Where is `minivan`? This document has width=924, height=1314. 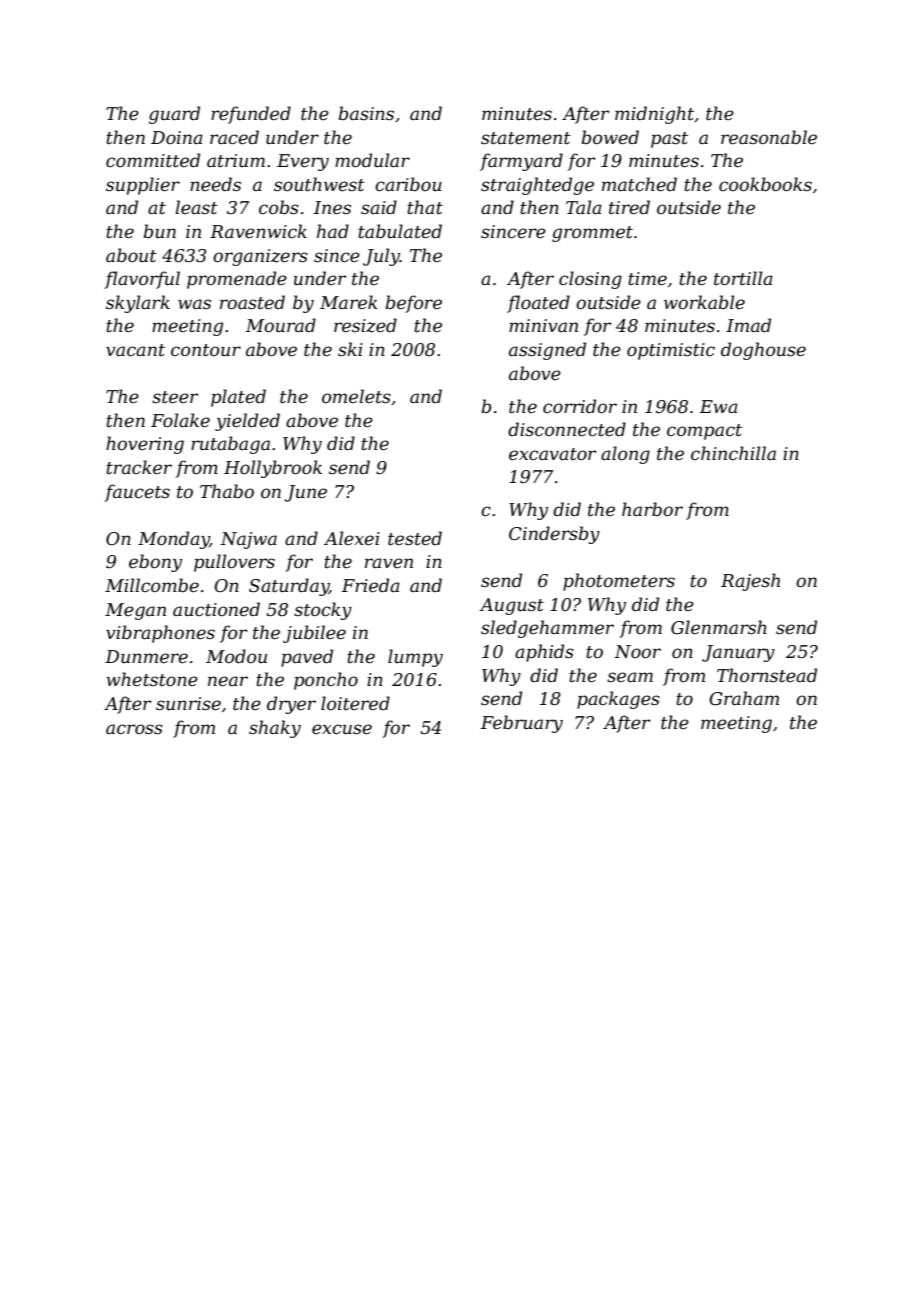
minivan is located at coordinates (543, 325).
